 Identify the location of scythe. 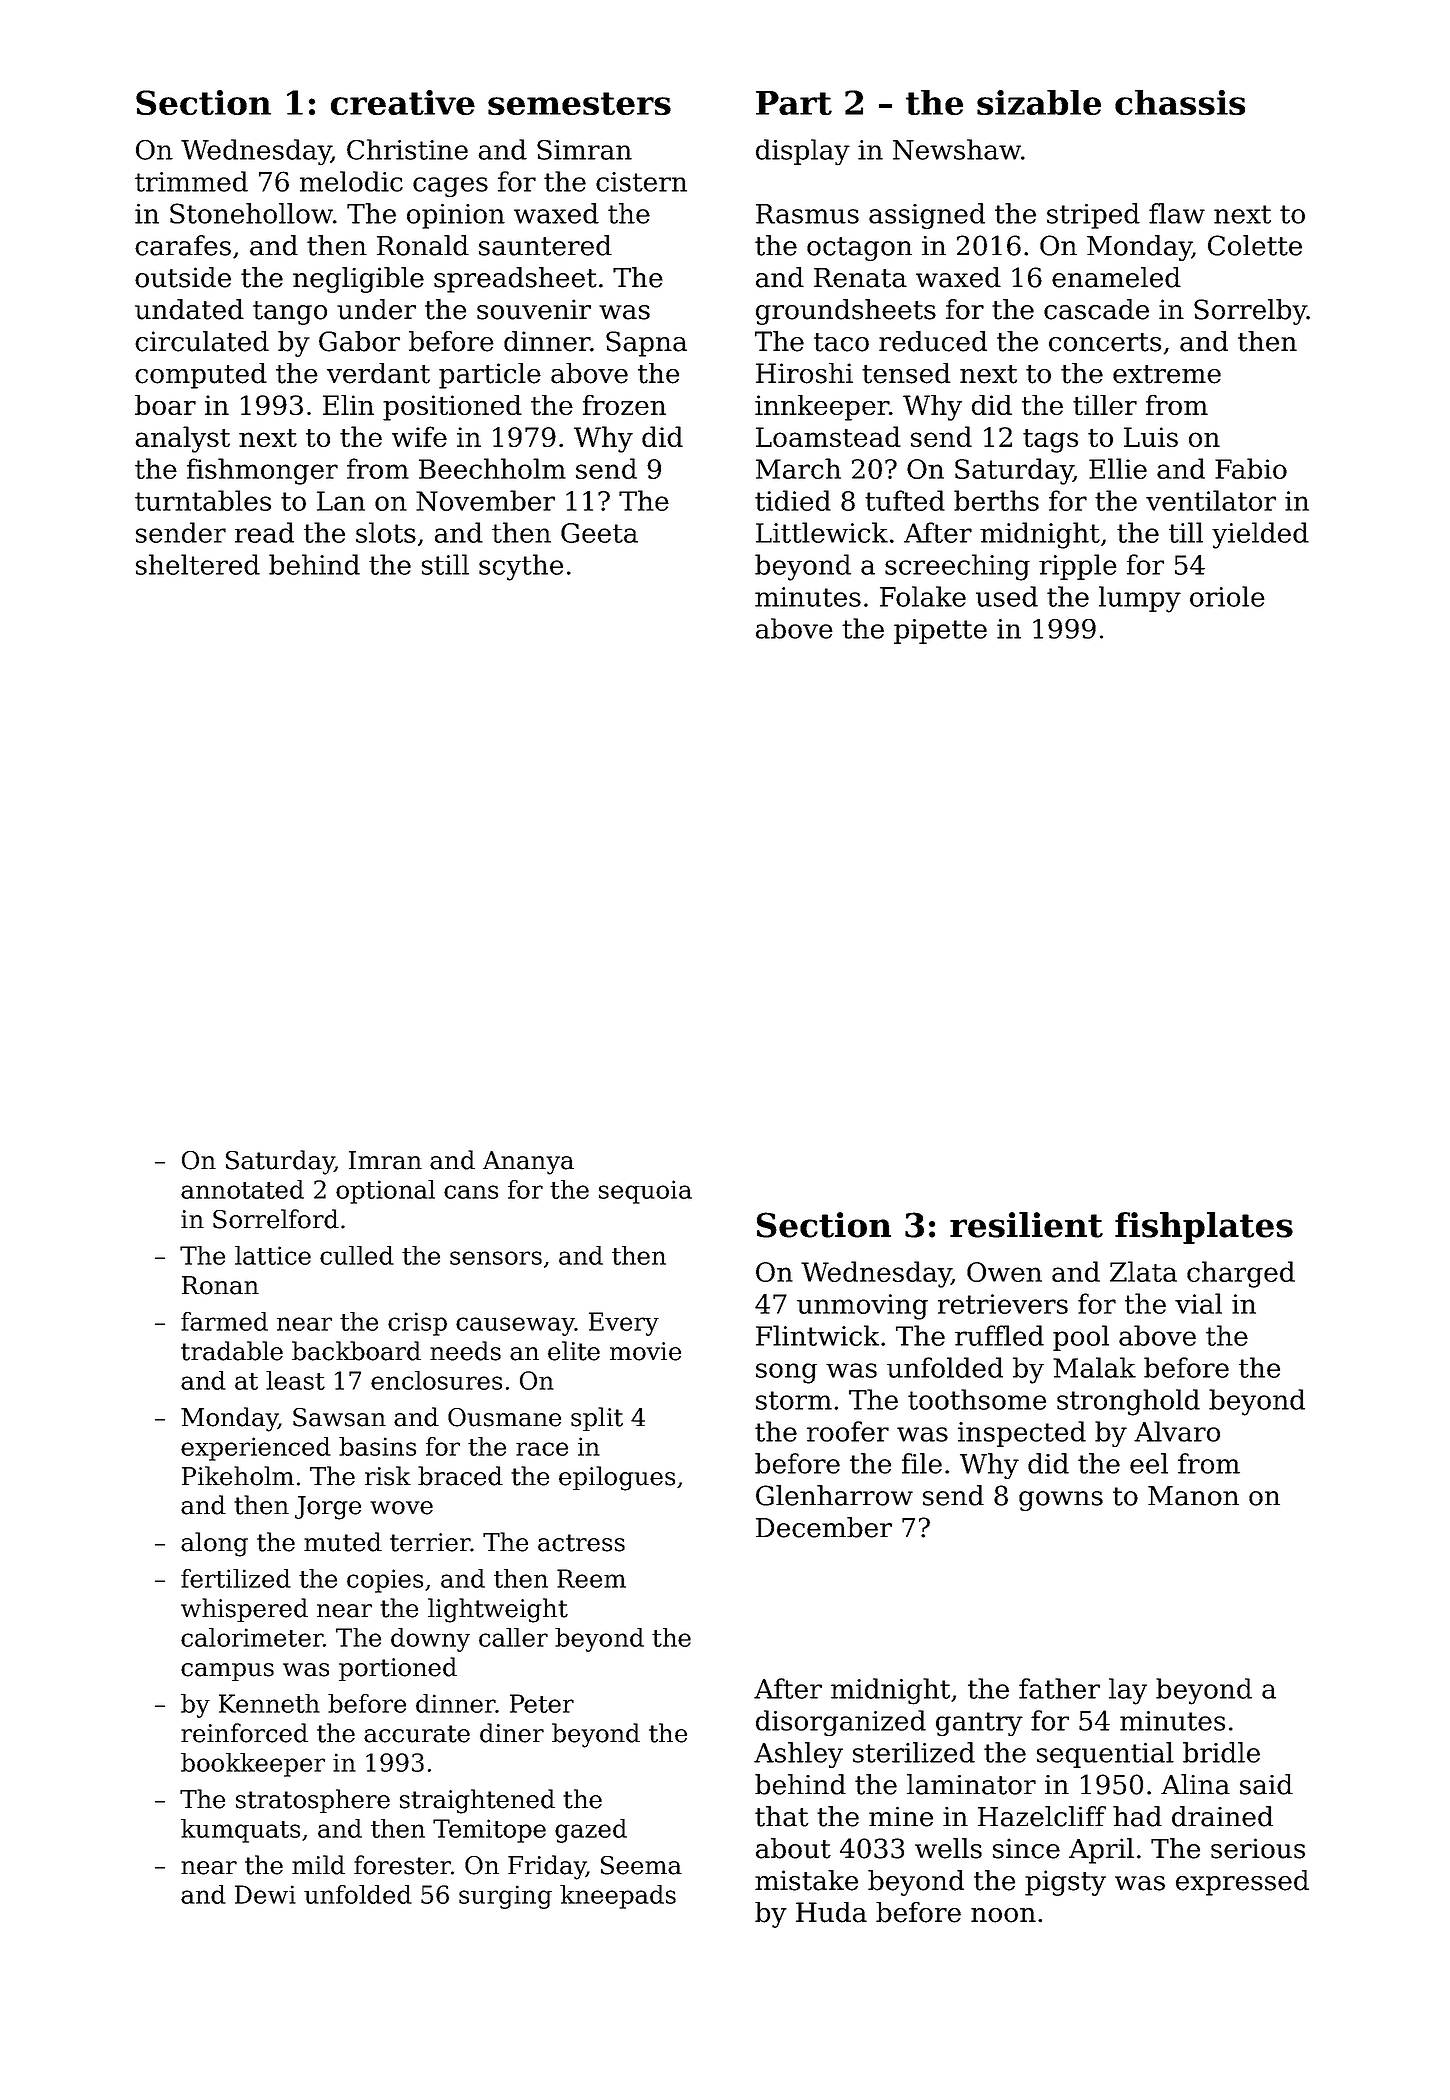
(521, 567).
